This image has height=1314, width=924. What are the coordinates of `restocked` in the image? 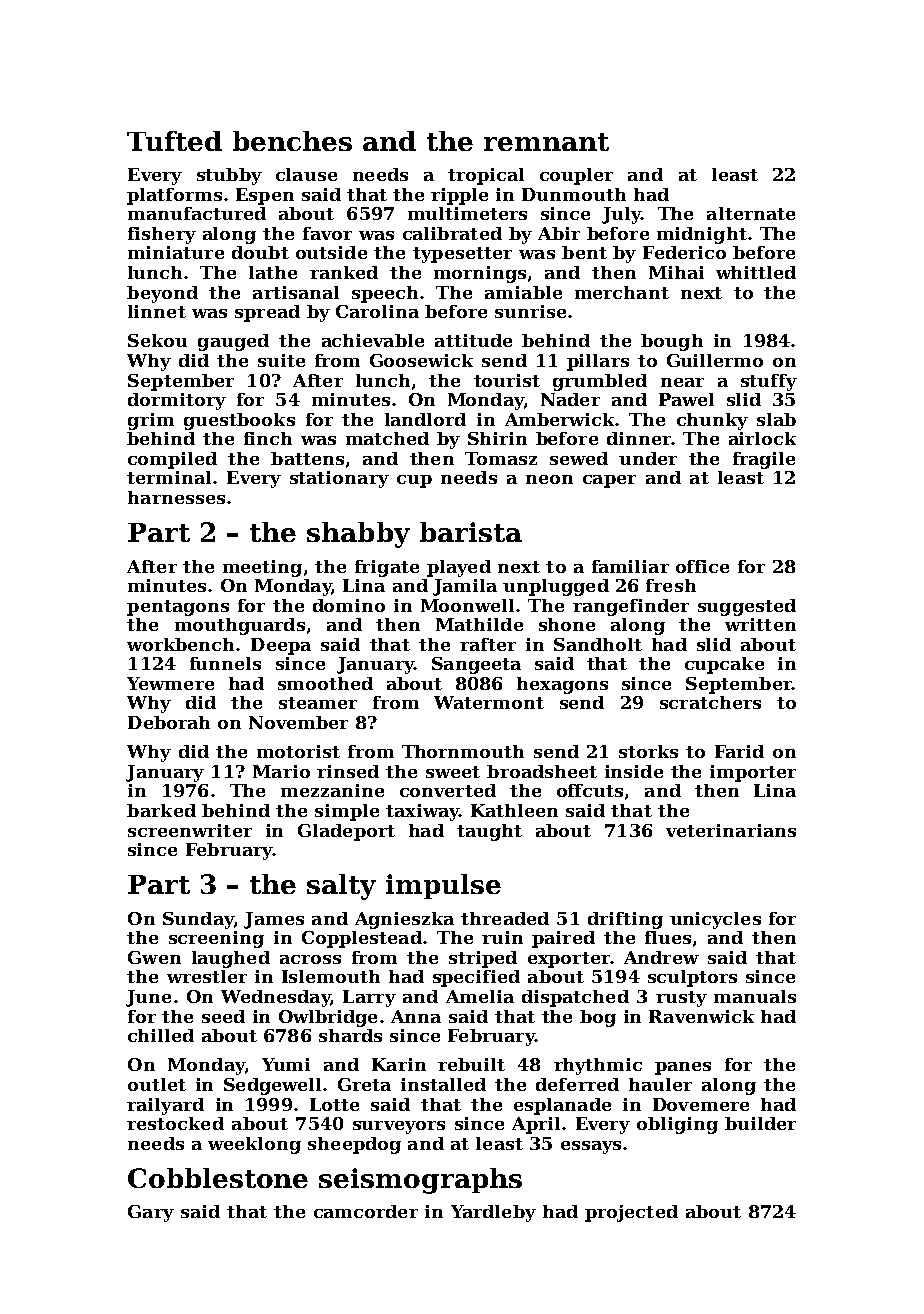 It's located at (175, 1123).
